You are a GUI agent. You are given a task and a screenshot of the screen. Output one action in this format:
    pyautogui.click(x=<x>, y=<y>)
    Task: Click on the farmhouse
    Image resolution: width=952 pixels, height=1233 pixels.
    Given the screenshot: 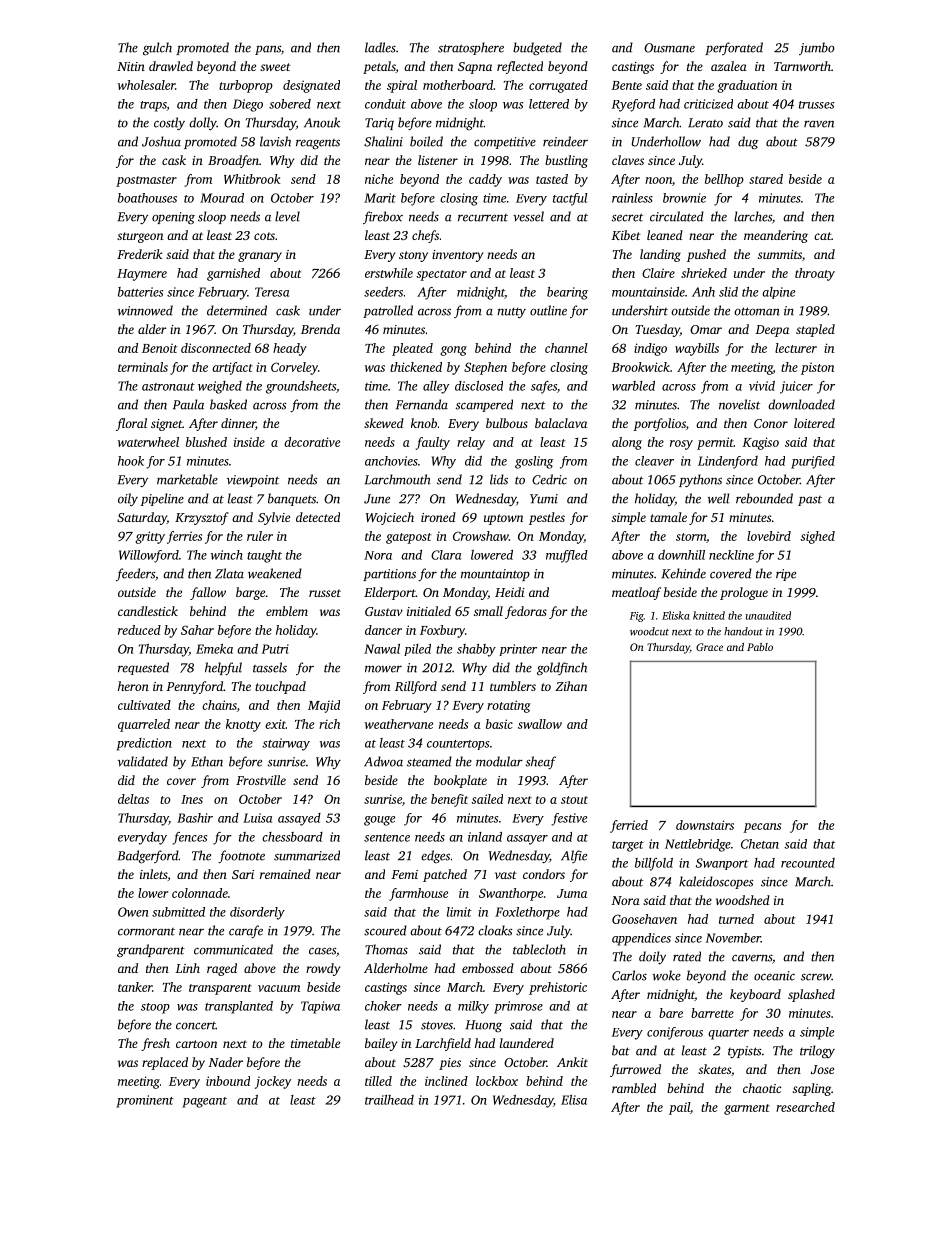 What is the action you would take?
    pyautogui.click(x=418, y=894)
